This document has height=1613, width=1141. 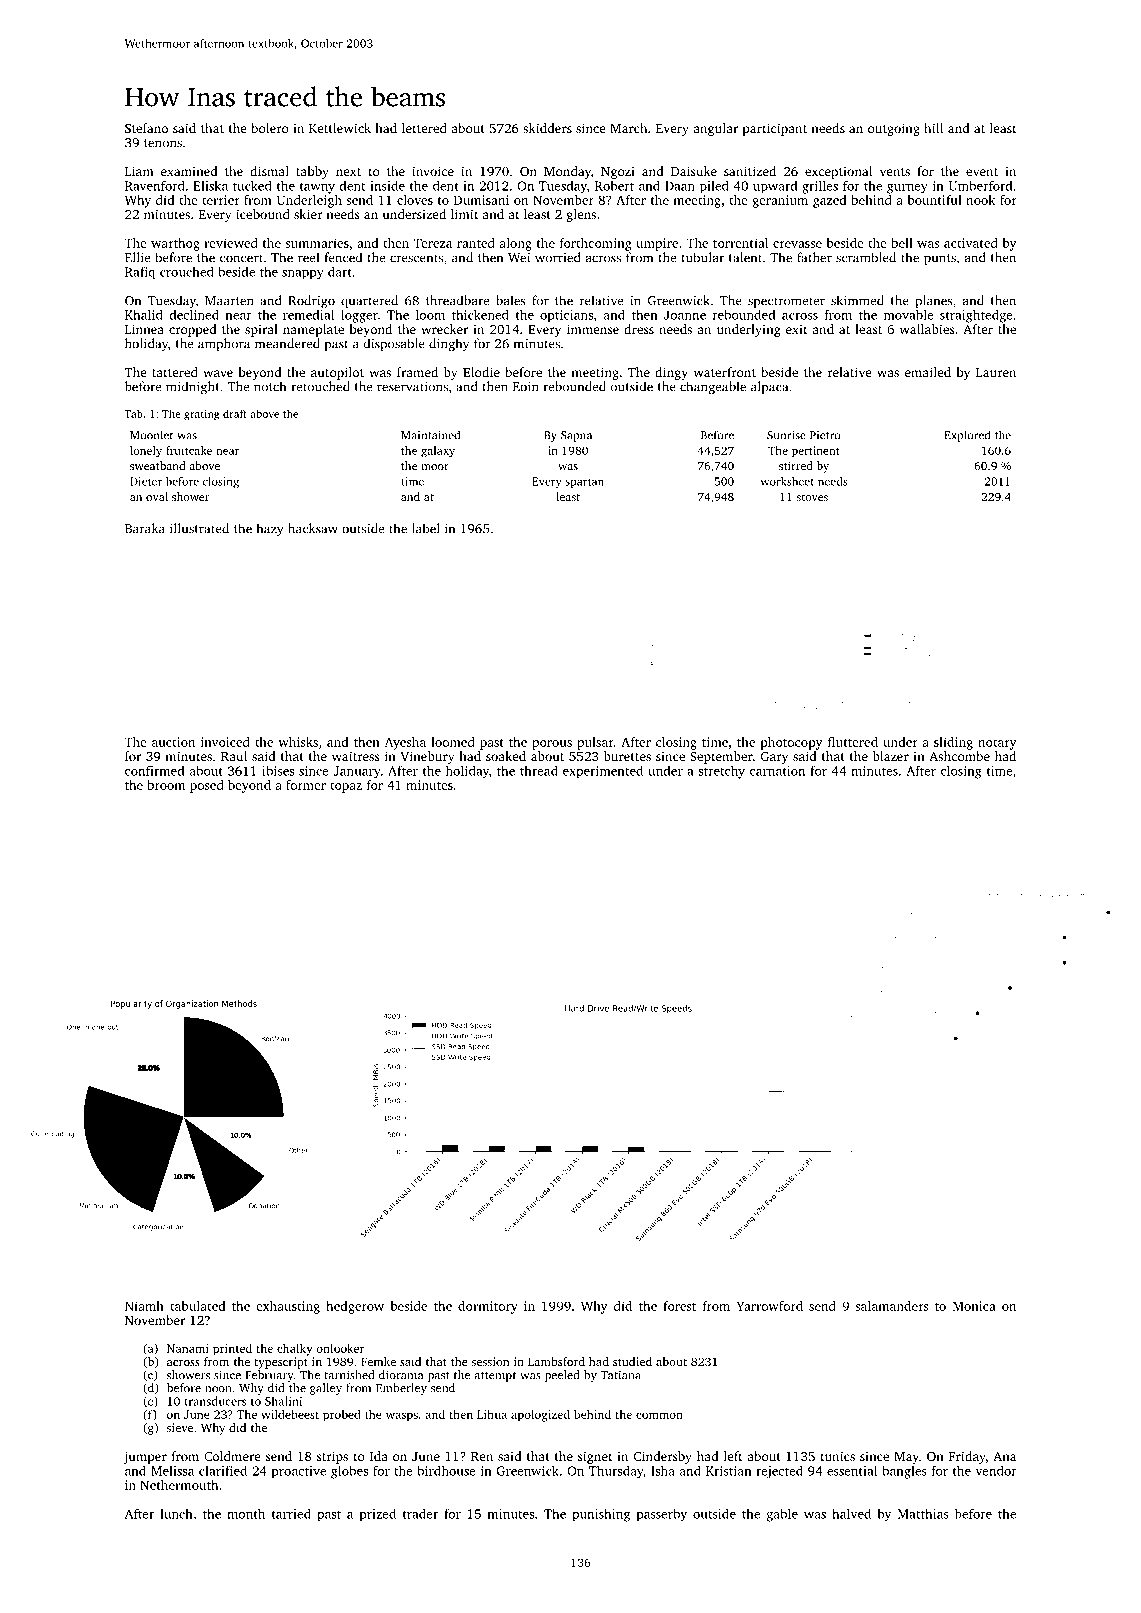 What do you see at coordinates (825, 435) in the document?
I see `Pietro` at bounding box center [825, 435].
